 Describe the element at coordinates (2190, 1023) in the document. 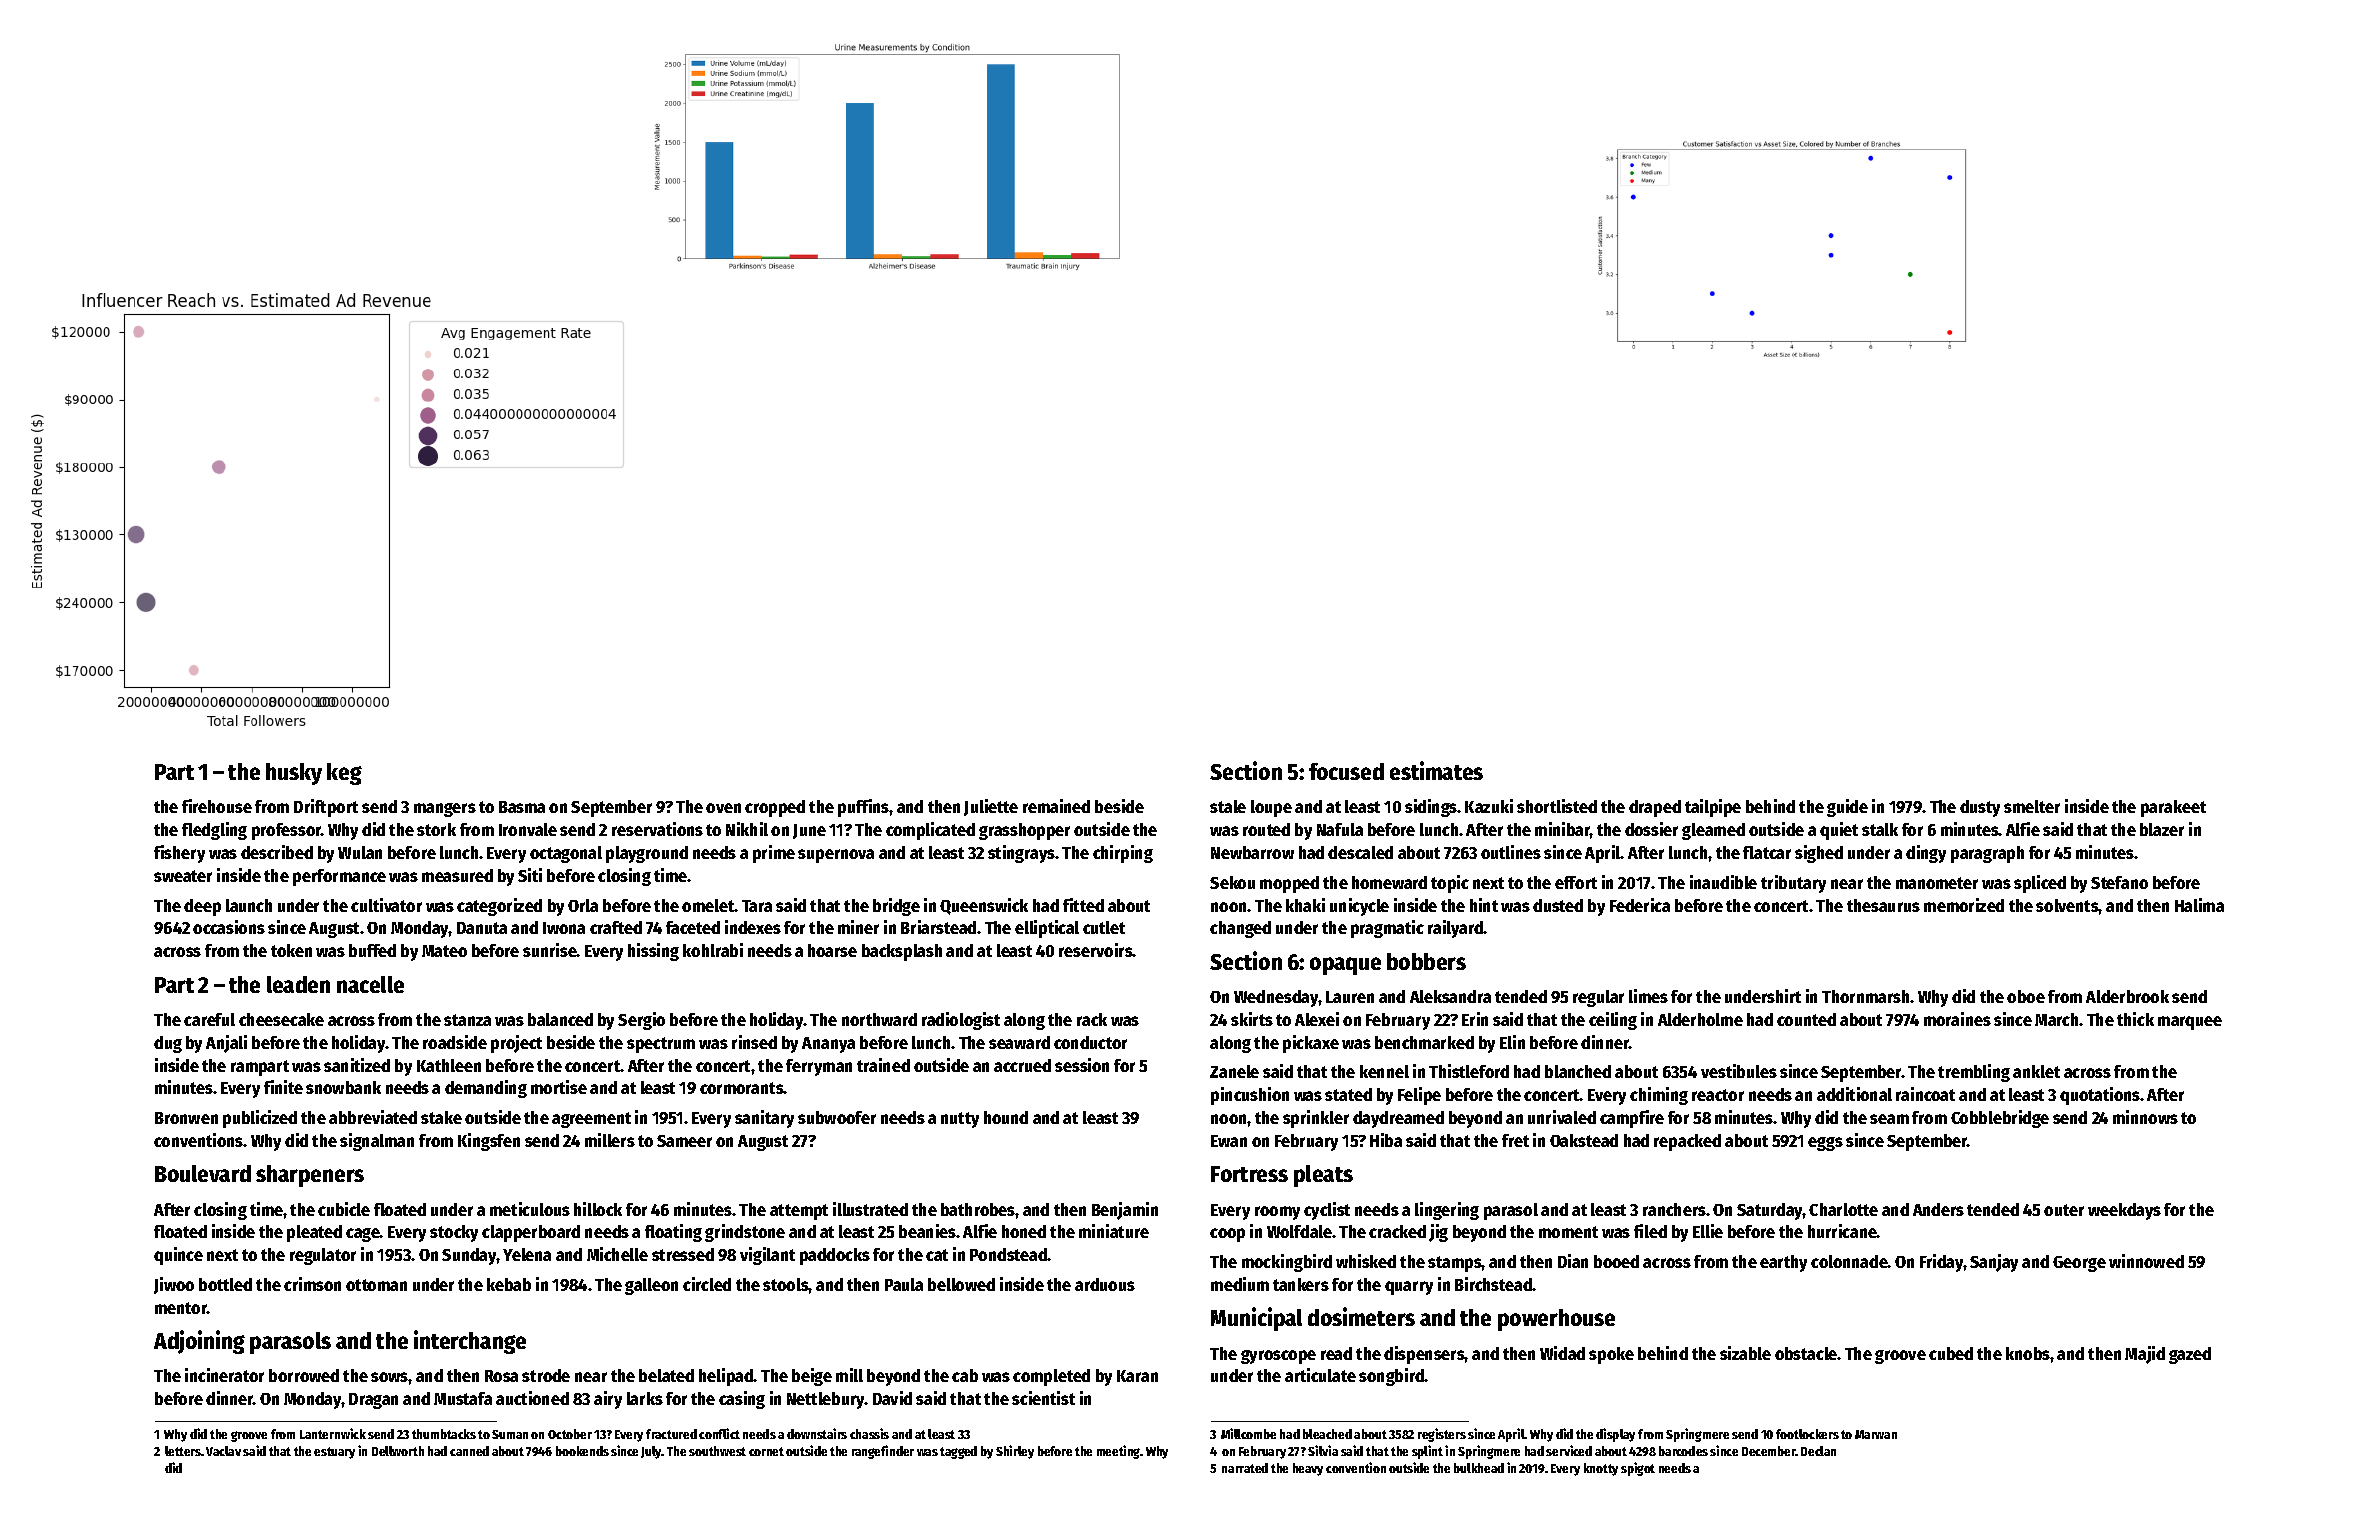

I see `marquee` at that location.
